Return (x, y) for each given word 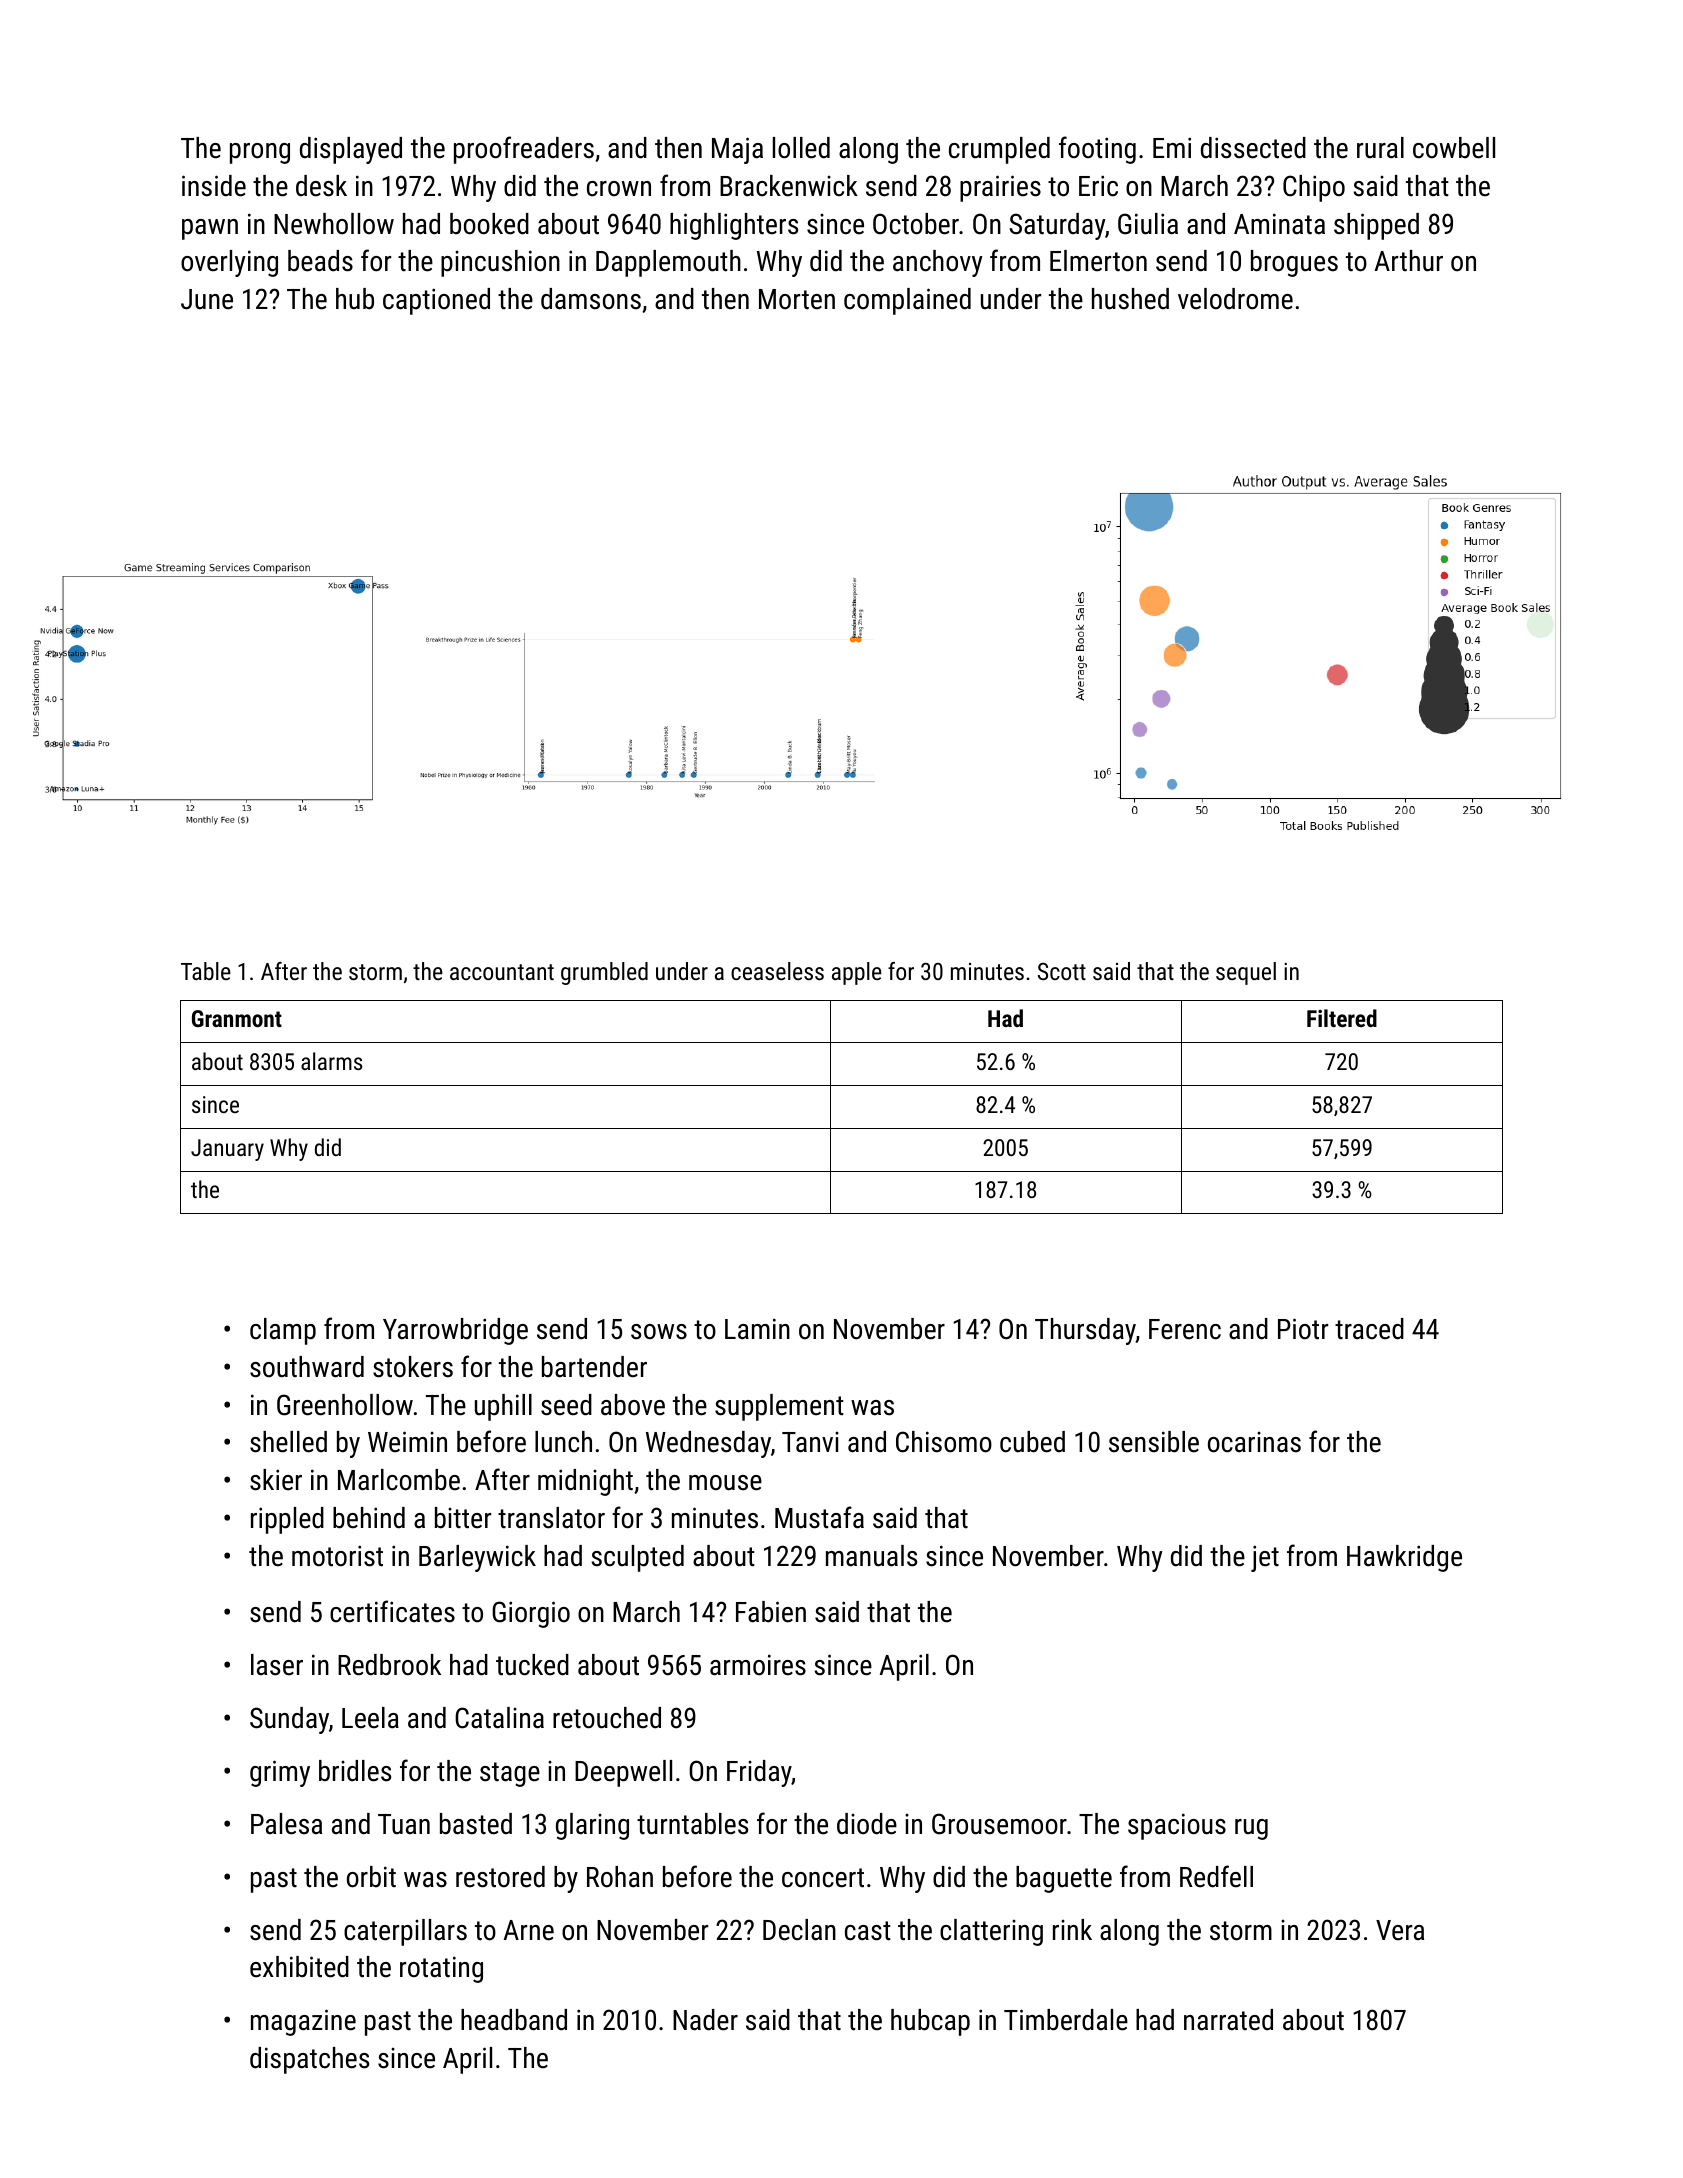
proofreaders (524, 150)
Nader (705, 2020)
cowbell (1454, 148)
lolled (801, 148)
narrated (1228, 2020)
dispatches (309, 2060)
